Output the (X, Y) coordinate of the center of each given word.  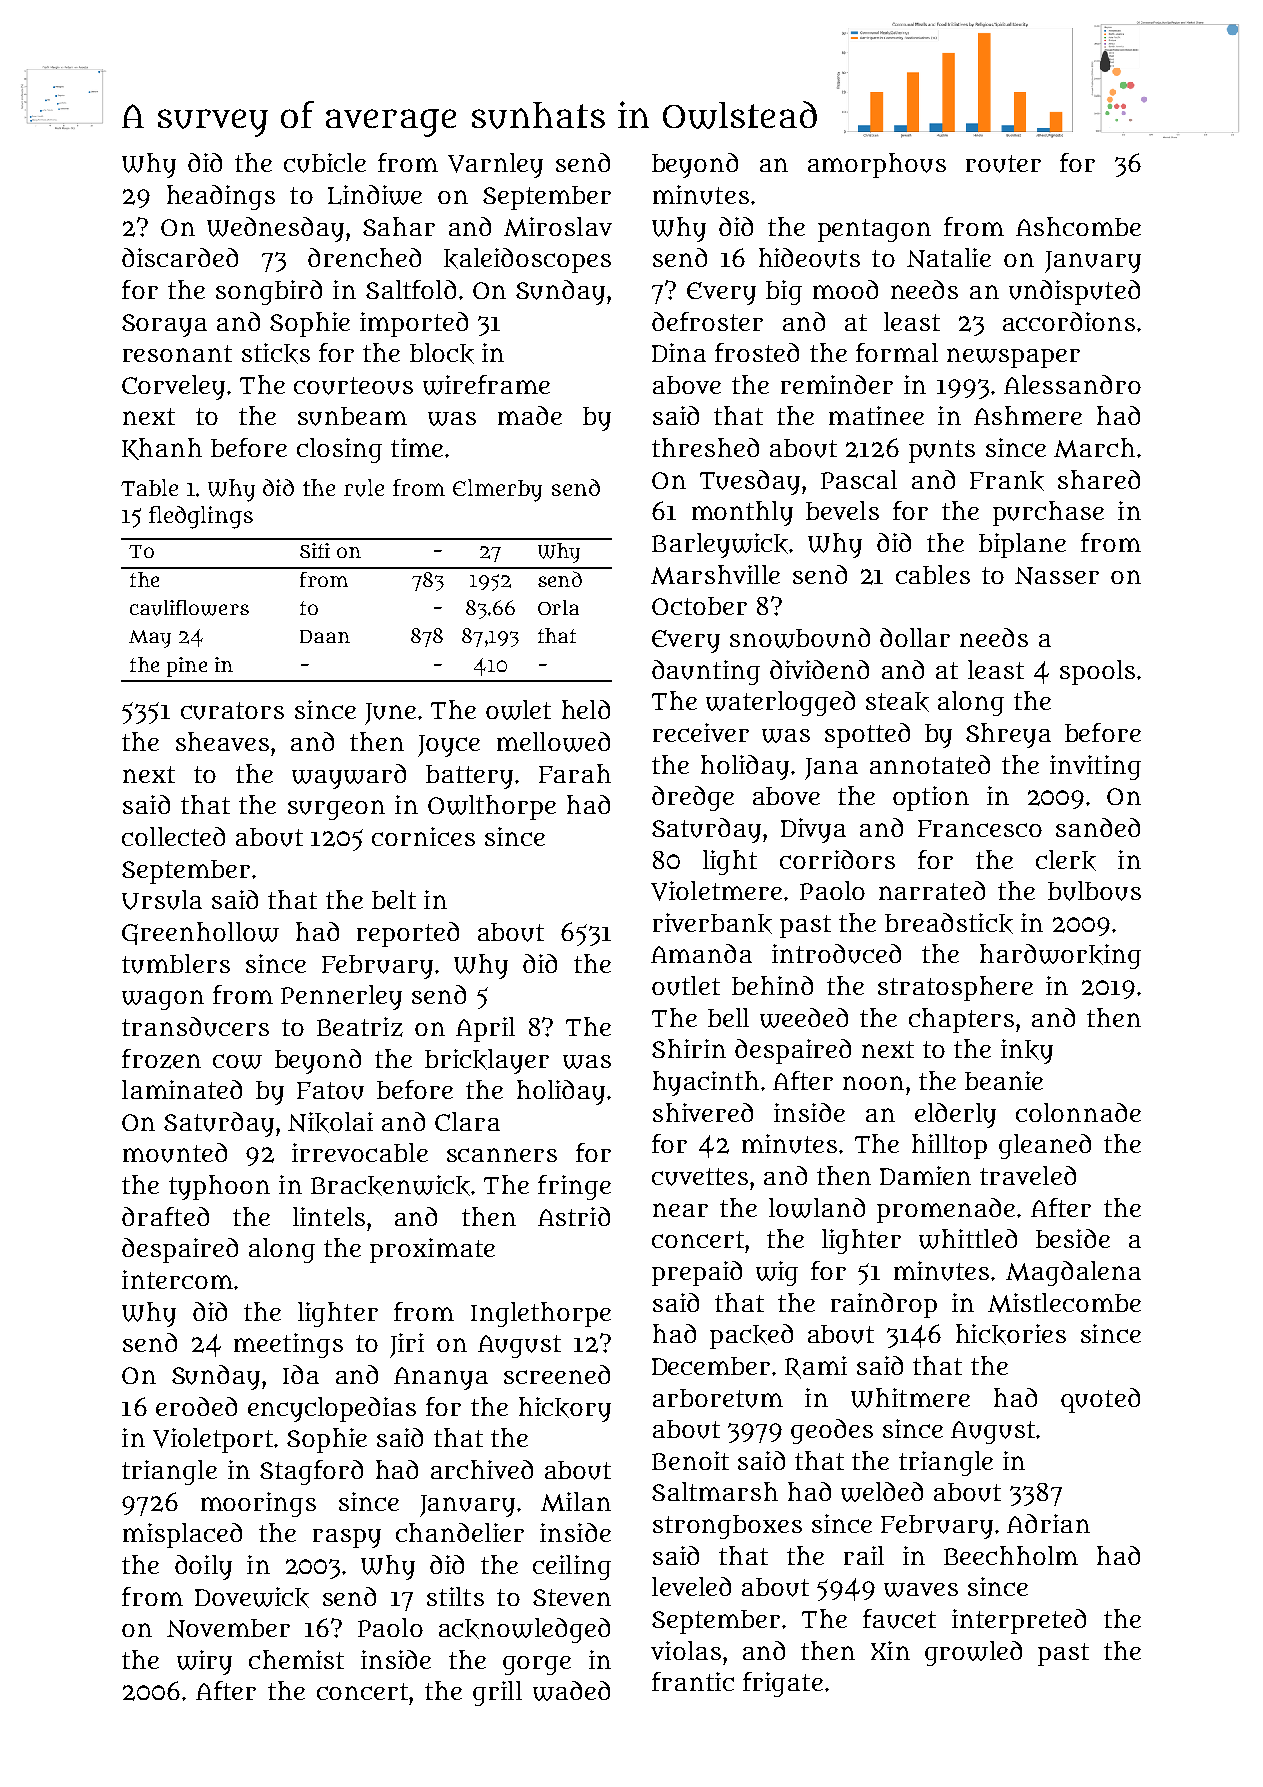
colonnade (1078, 1112)
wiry (204, 1662)
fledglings (201, 517)
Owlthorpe (492, 807)
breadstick (949, 923)
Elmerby (497, 490)
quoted (1100, 1400)
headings (221, 197)
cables (933, 574)
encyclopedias (332, 1409)
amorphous (877, 165)
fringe (574, 1187)
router (1003, 164)
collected (173, 836)
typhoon (219, 1187)
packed (751, 1336)
